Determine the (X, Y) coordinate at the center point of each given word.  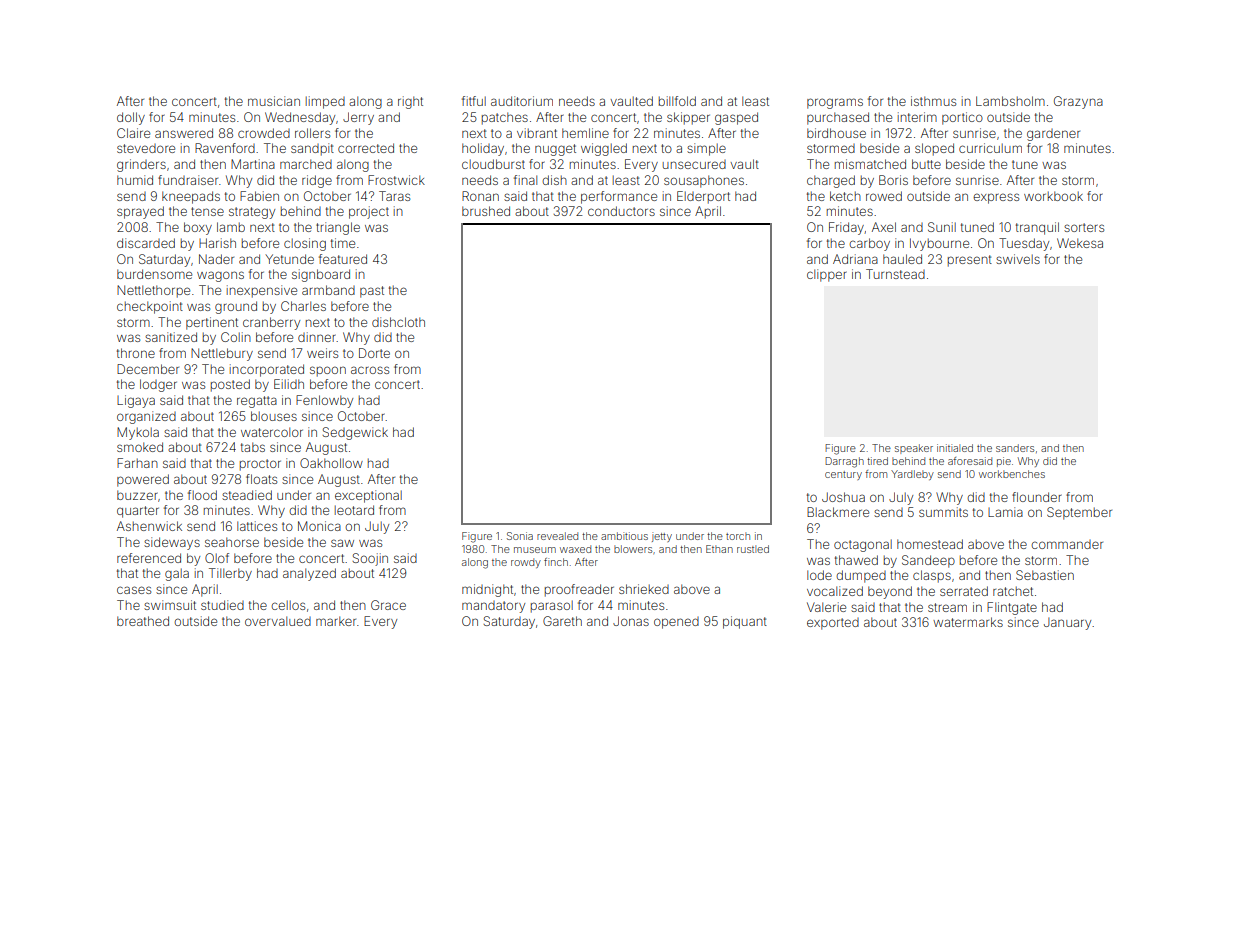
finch (556, 562)
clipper (827, 275)
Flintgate (1012, 608)
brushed (486, 211)
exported (833, 624)
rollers (312, 133)
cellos (288, 605)
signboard (321, 275)
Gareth (562, 621)
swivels (1018, 259)
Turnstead (895, 274)
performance (619, 197)
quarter (138, 512)
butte (926, 164)
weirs (322, 353)
